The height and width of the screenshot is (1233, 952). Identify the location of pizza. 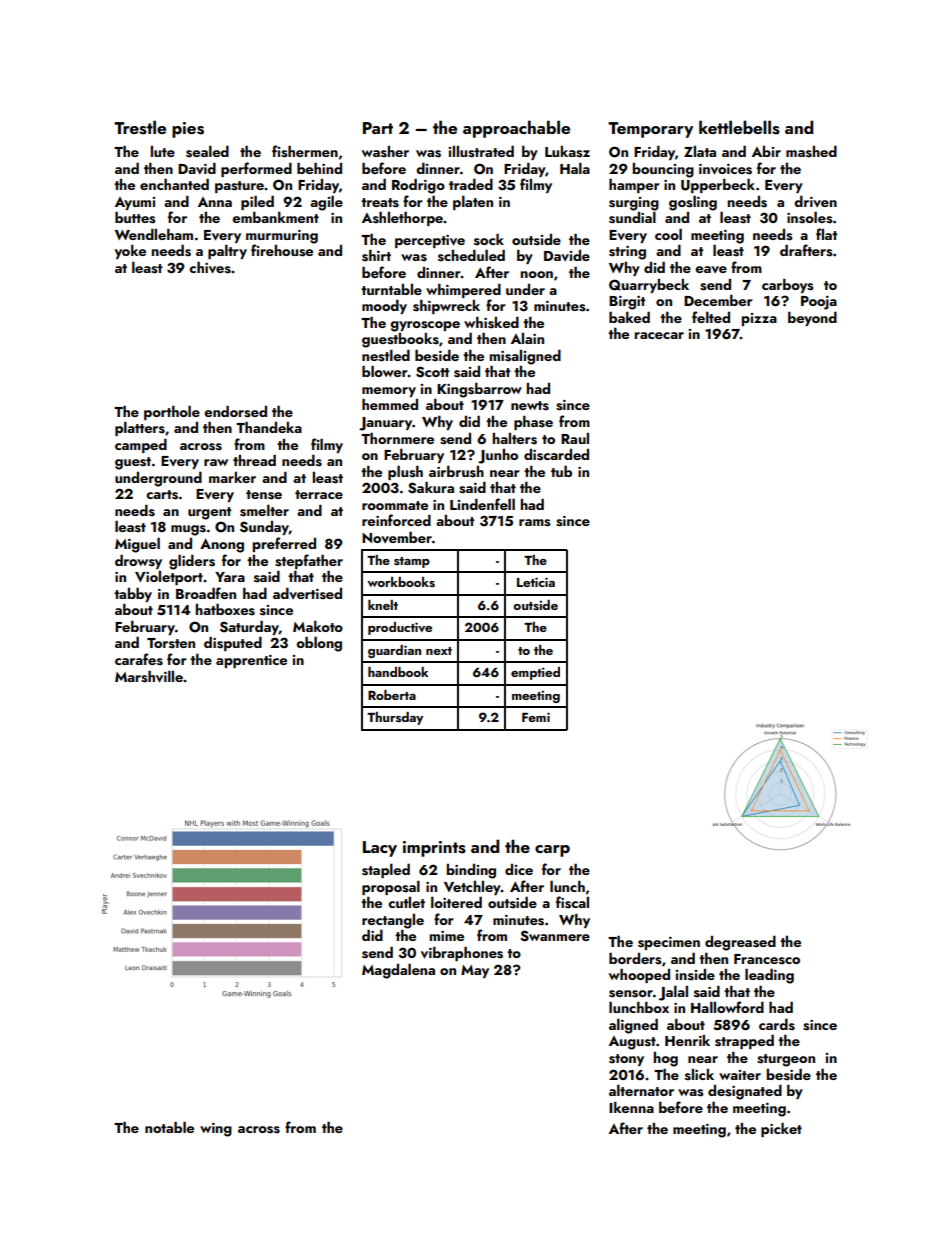
(759, 319).
